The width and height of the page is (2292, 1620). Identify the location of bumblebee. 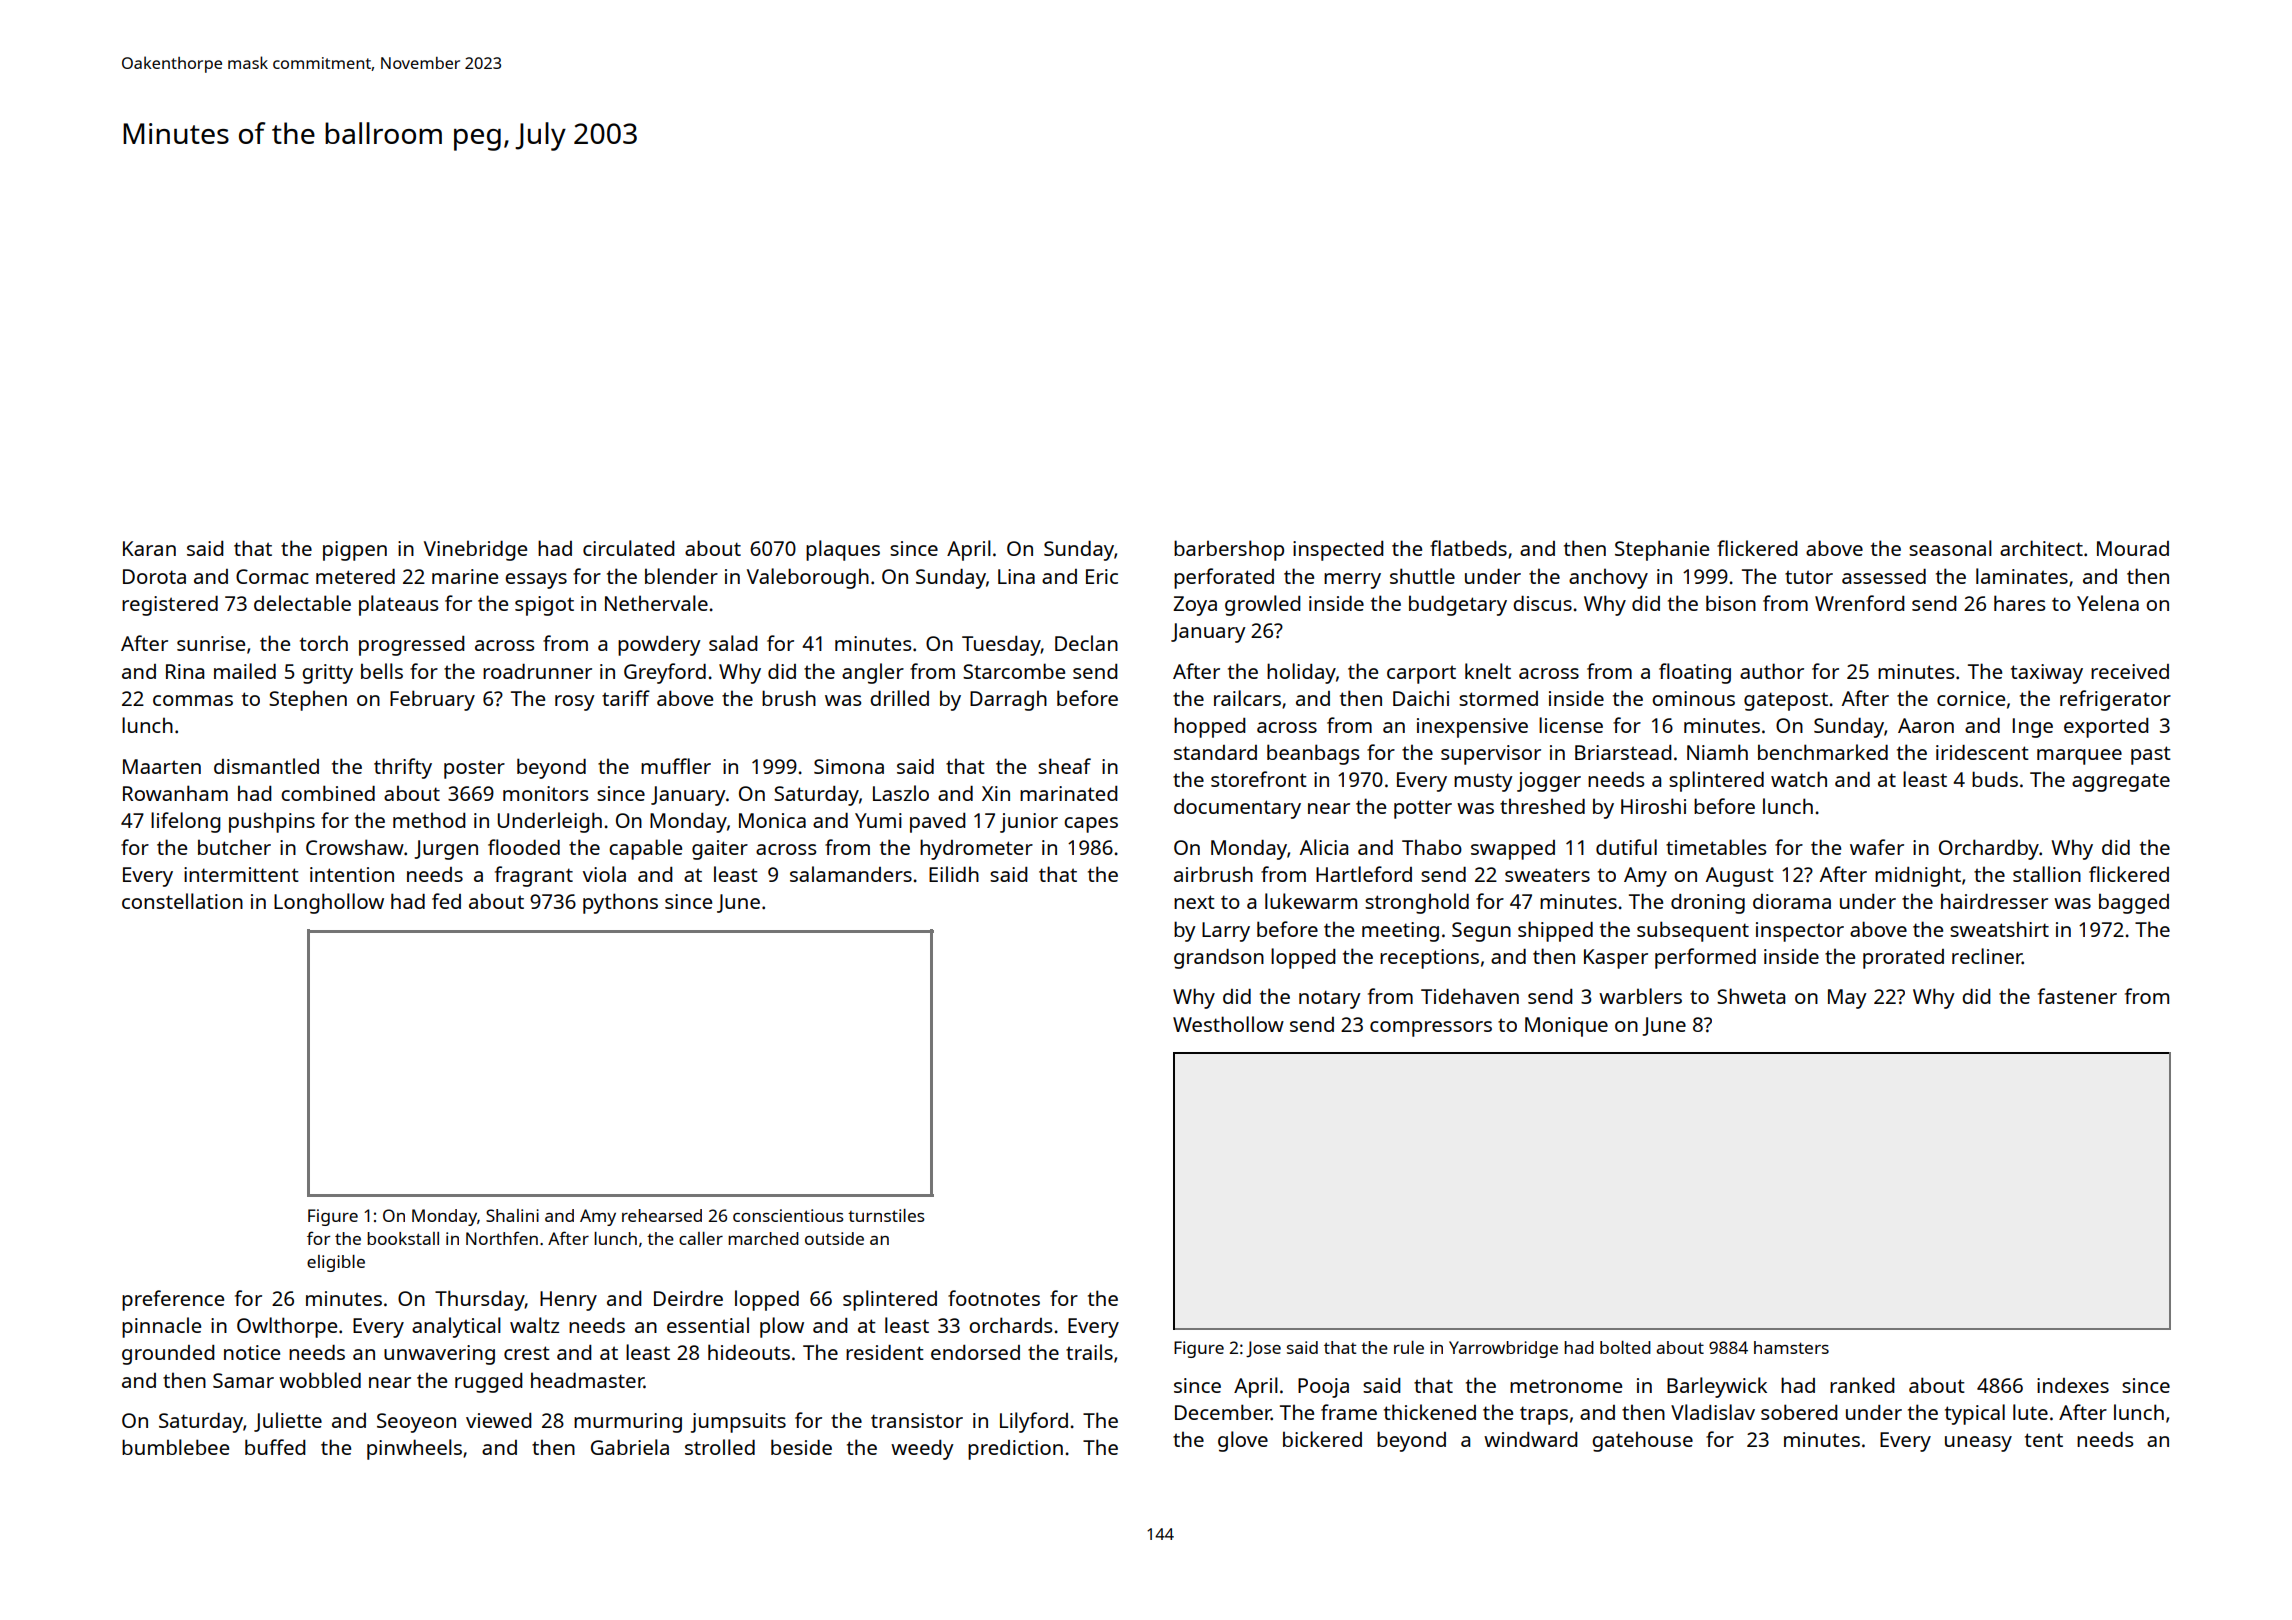
(175, 1447).
